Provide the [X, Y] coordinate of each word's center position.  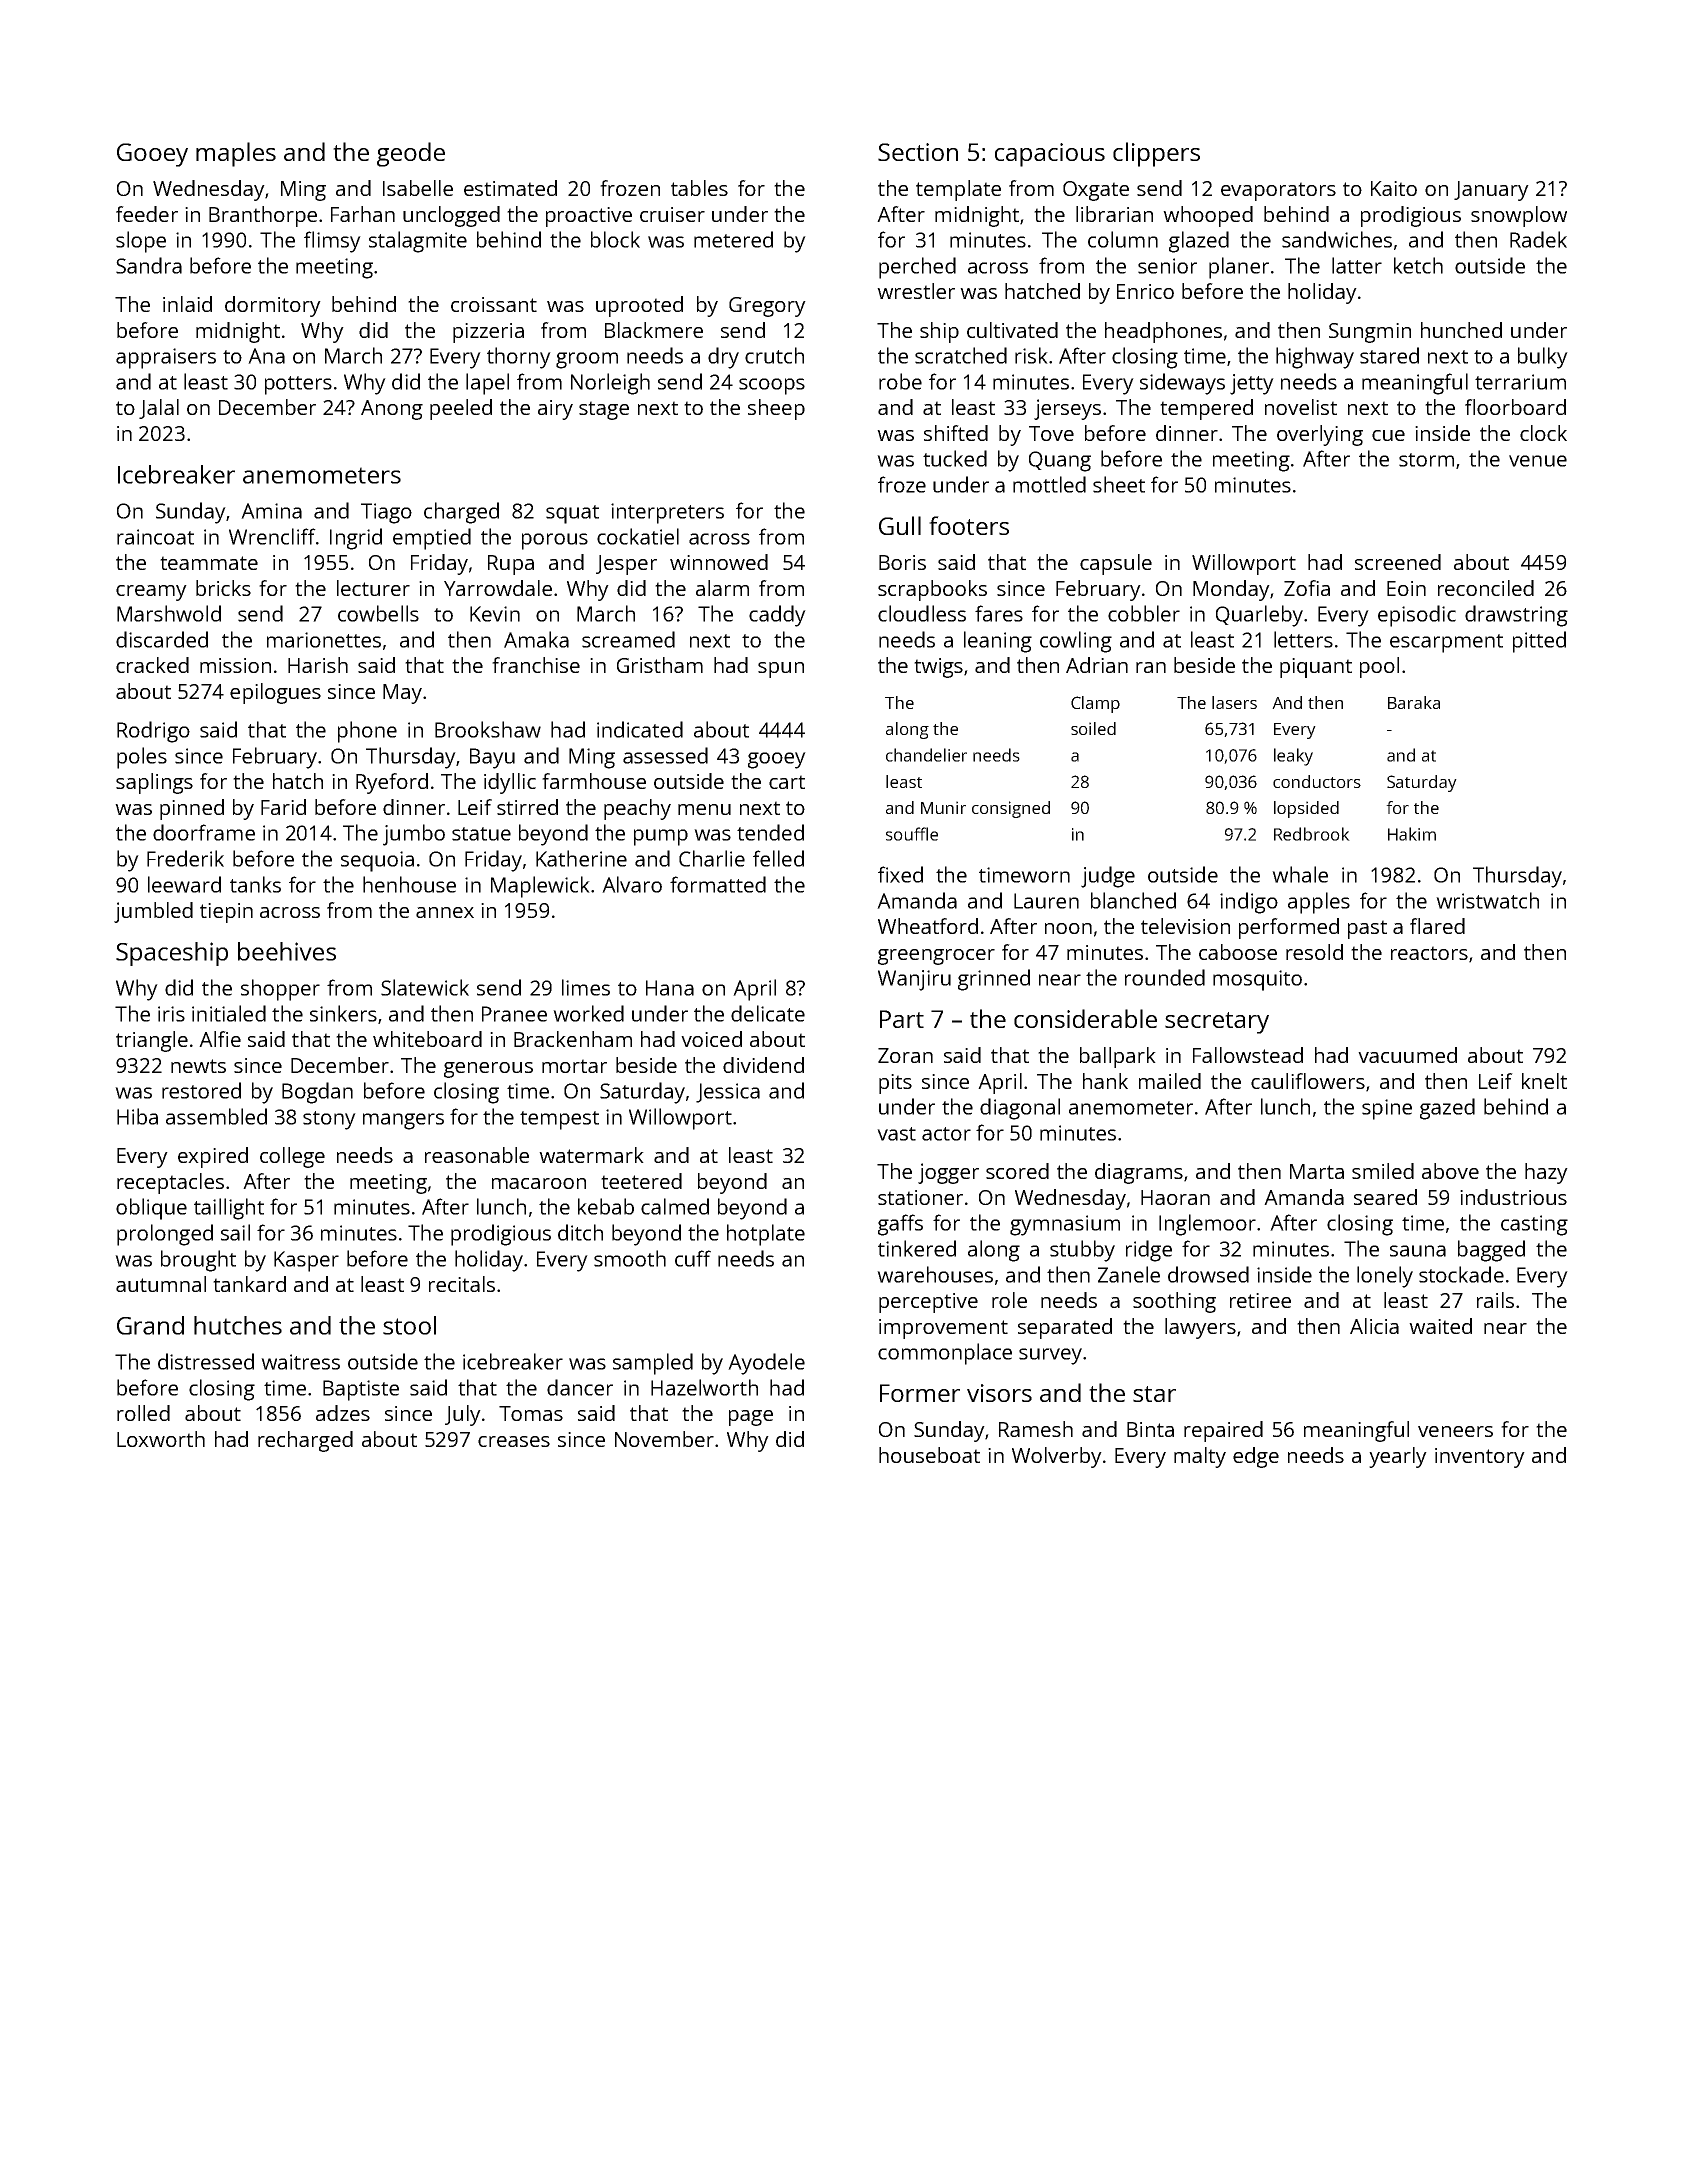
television [1185, 926]
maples [236, 154]
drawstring [1516, 616]
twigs [938, 668]
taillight [229, 1209]
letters [1303, 639]
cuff [693, 1258]
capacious [1050, 155]
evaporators [1278, 191]
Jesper [626, 565]
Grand [150, 1325]
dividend [763, 1065]
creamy [151, 593]
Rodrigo [153, 732]
